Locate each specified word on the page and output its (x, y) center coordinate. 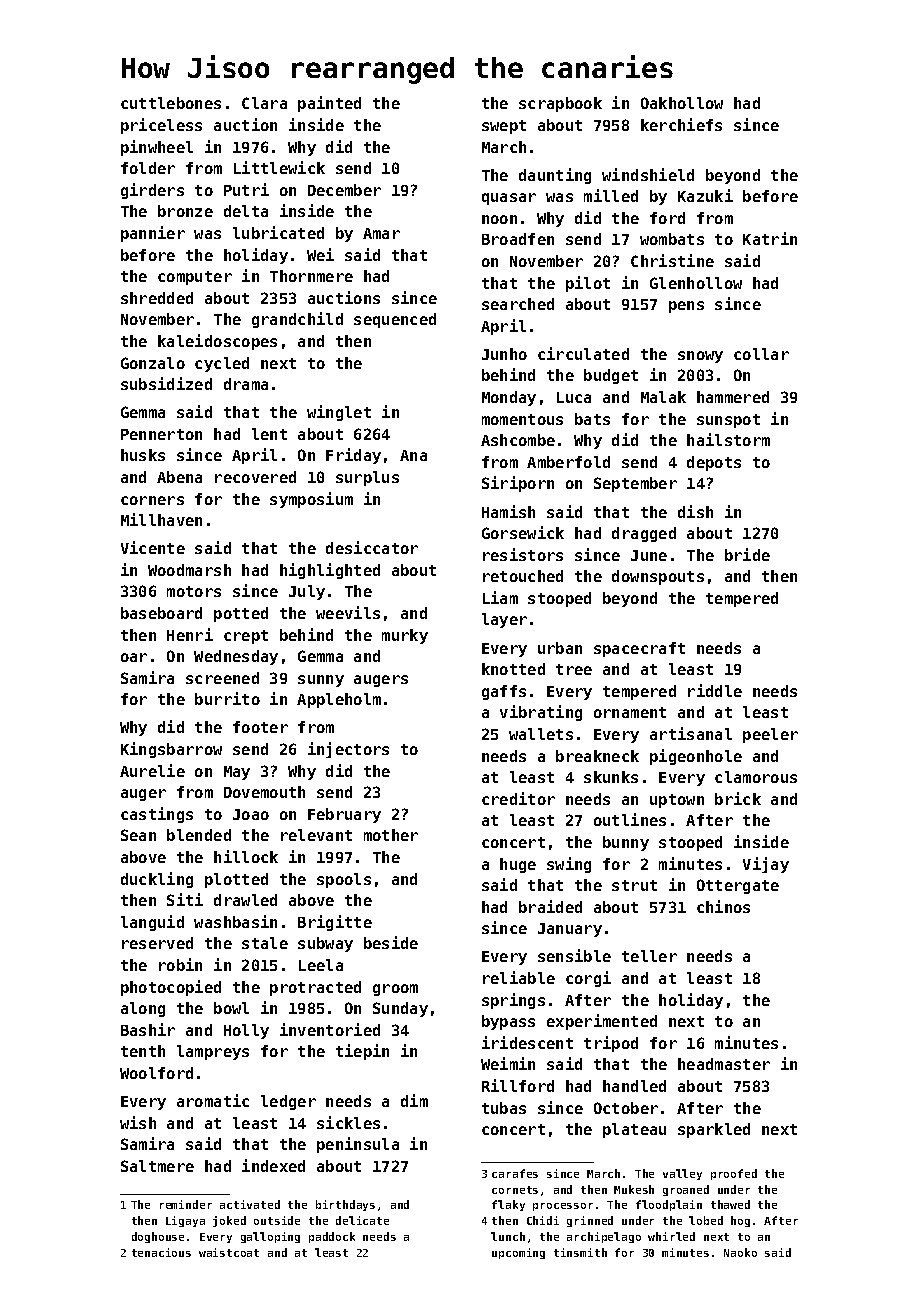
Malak (663, 397)
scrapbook (560, 104)
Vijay (766, 865)
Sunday (400, 1009)
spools (344, 880)
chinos (723, 906)
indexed (273, 1165)
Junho (504, 354)
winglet (339, 413)
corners (152, 500)
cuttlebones (171, 103)
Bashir (148, 1029)
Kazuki (705, 195)
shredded (157, 298)
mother (391, 835)
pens (686, 307)
